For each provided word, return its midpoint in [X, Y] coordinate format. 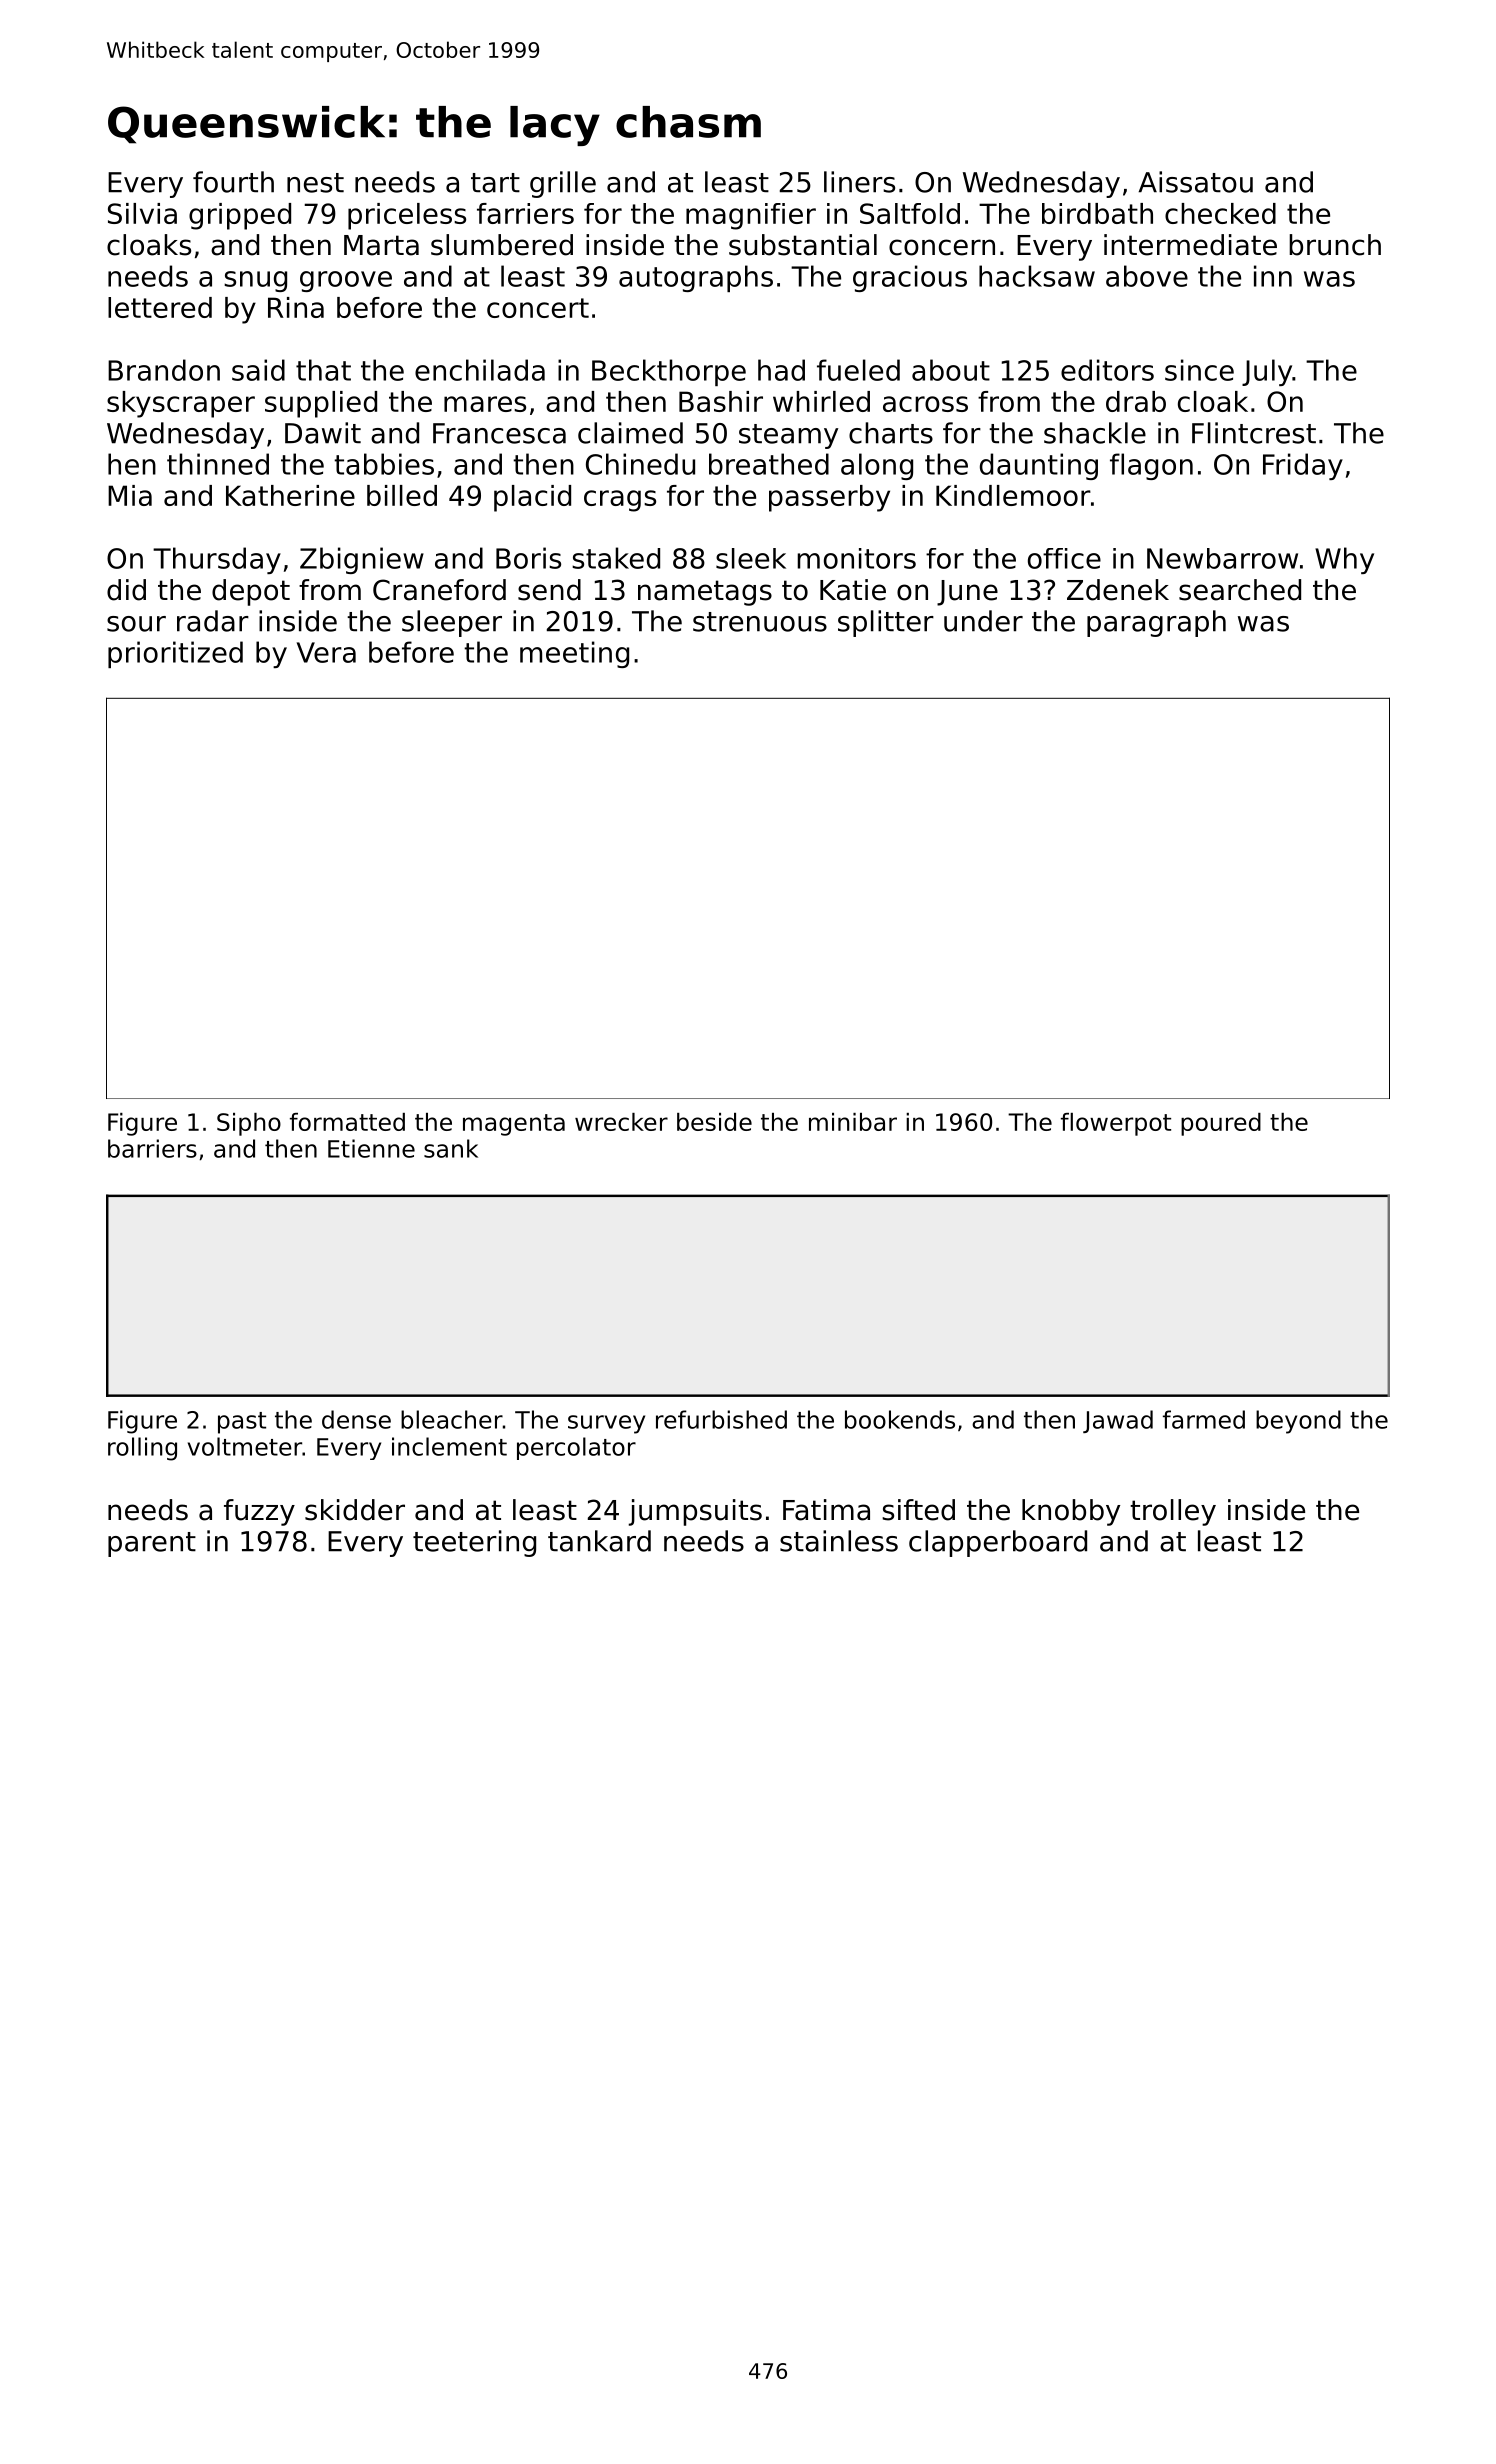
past [242, 1423]
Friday [1303, 466]
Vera [326, 652]
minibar [853, 1122]
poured [1221, 1124]
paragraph [1156, 623]
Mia [130, 495]
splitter [886, 623]
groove [346, 281]
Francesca [499, 433]
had [781, 370]
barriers [152, 1148]
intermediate [1190, 245]
